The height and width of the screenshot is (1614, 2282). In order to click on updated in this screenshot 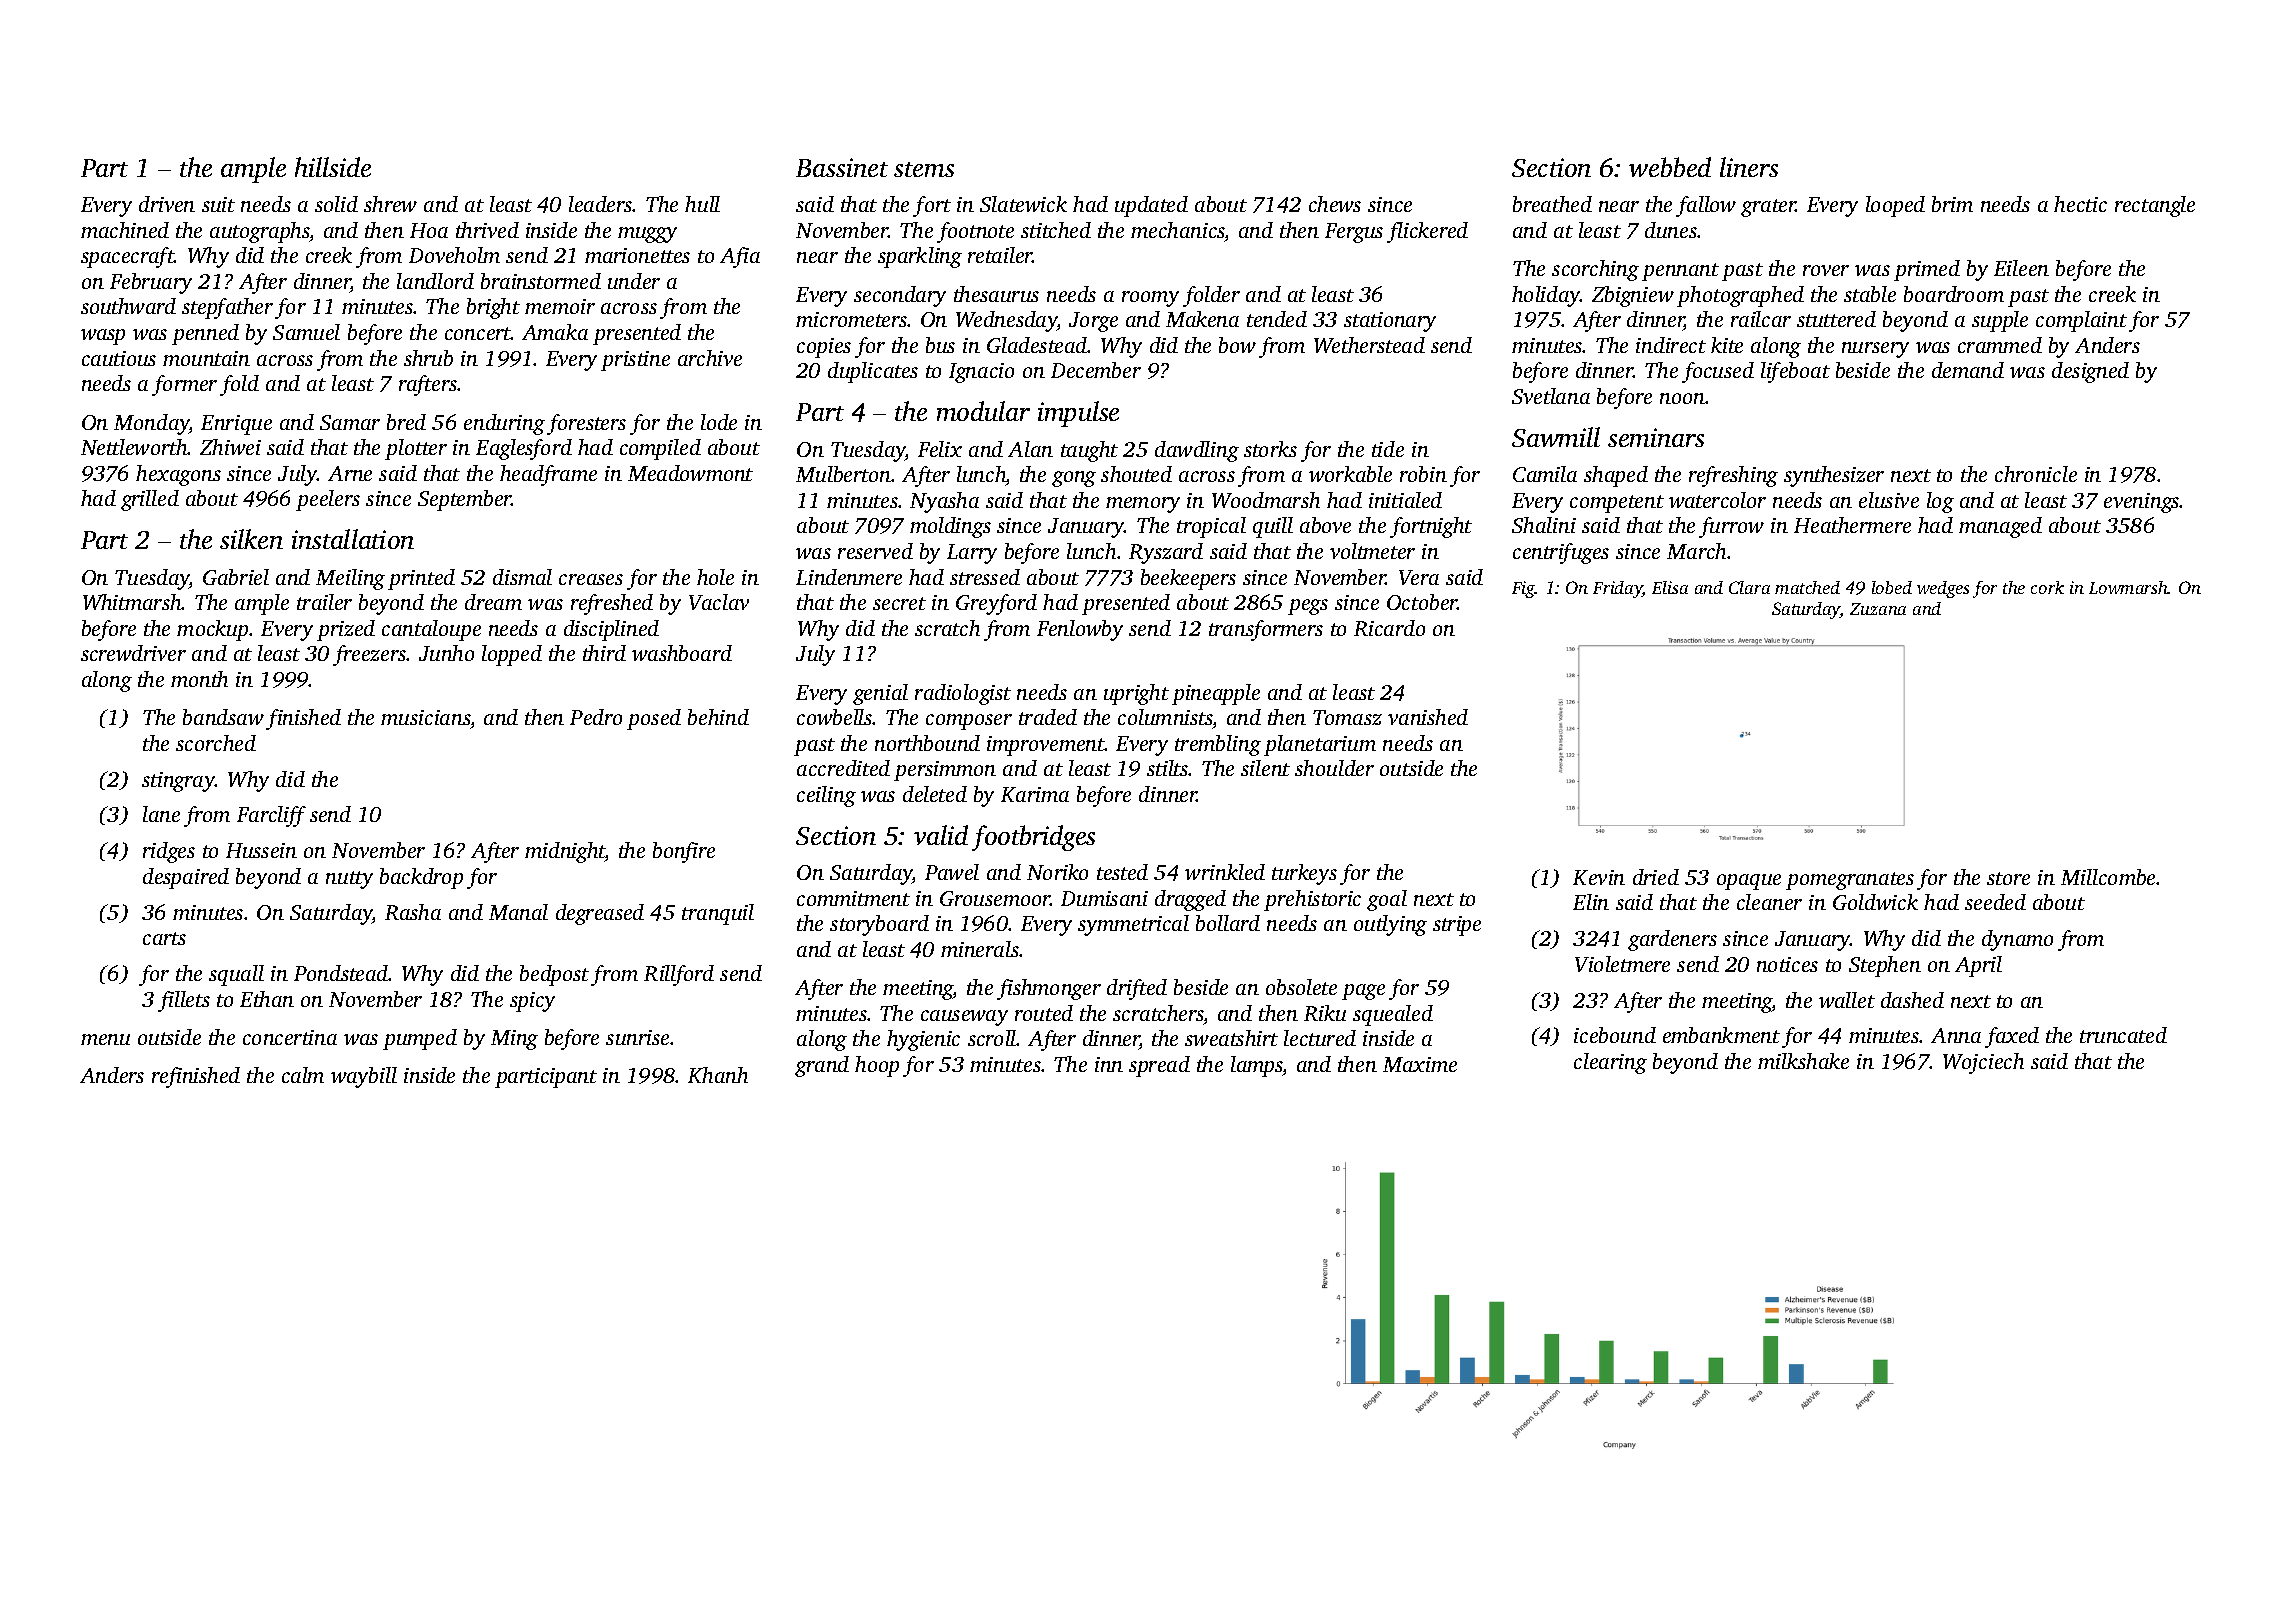, I will do `click(1151, 206)`.
